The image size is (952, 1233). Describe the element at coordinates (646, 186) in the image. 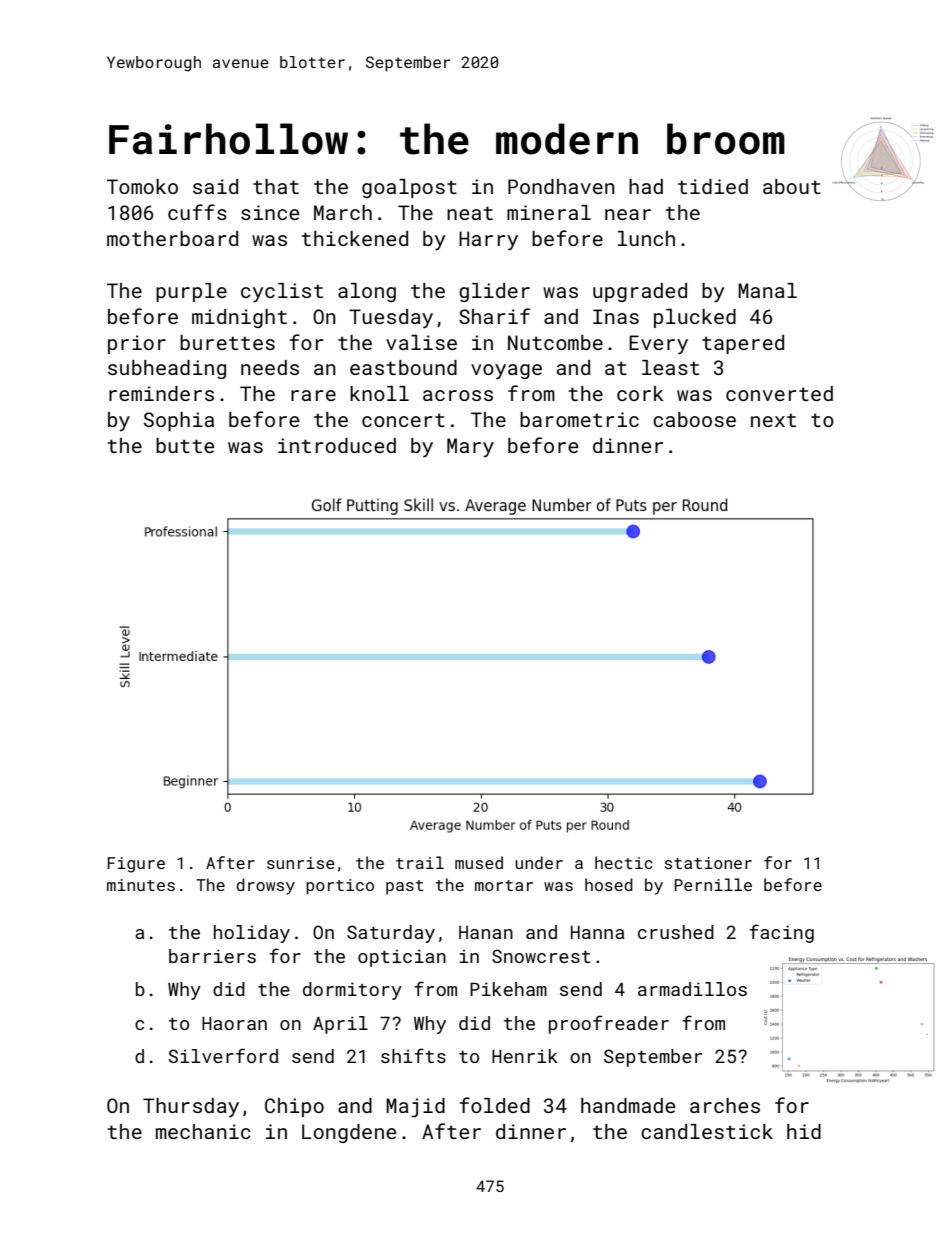

I see `had` at that location.
